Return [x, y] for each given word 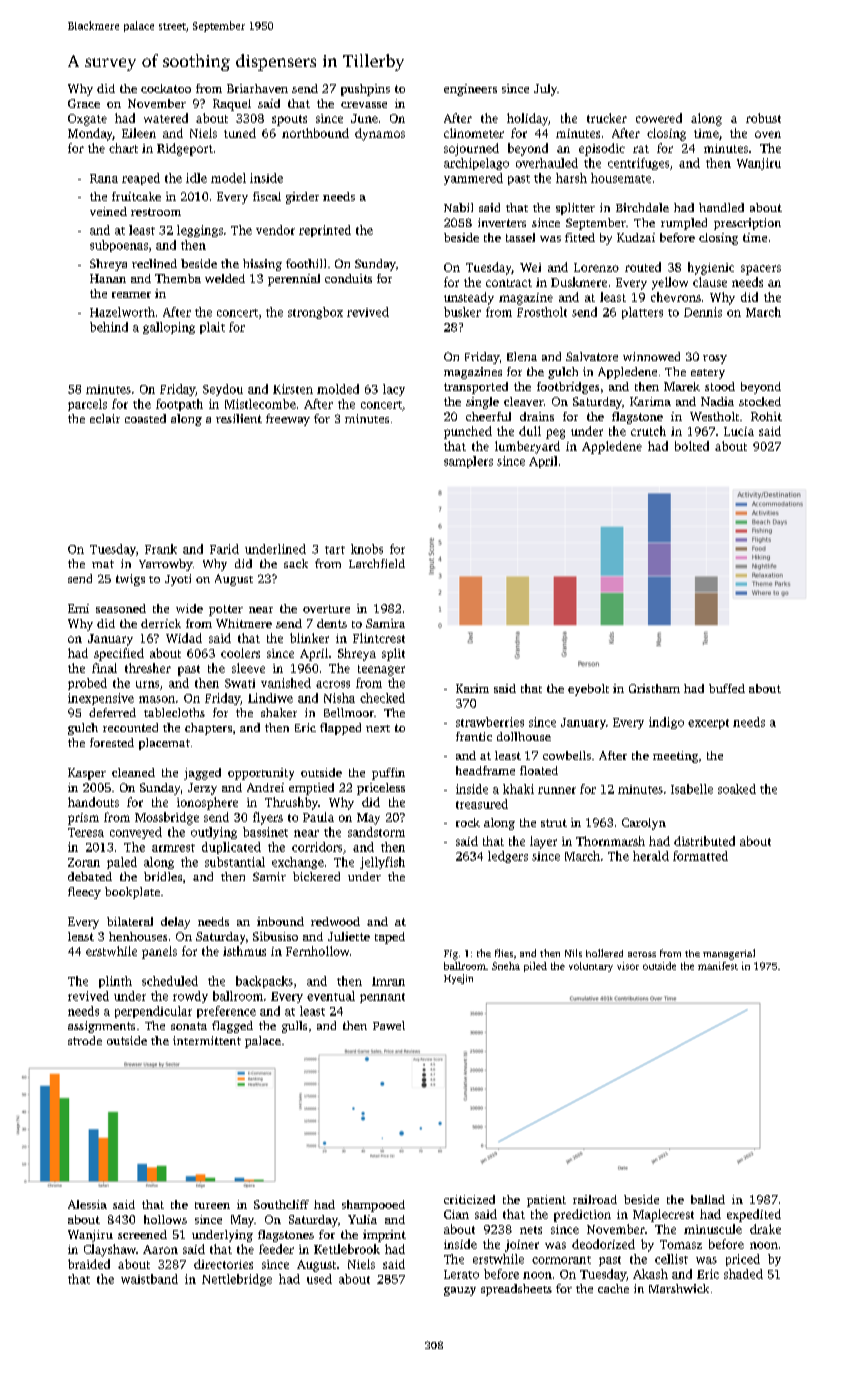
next [378, 728]
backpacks [264, 982]
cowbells [567, 755]
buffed [727, 688]
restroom [156, 212]
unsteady [469, 298]
